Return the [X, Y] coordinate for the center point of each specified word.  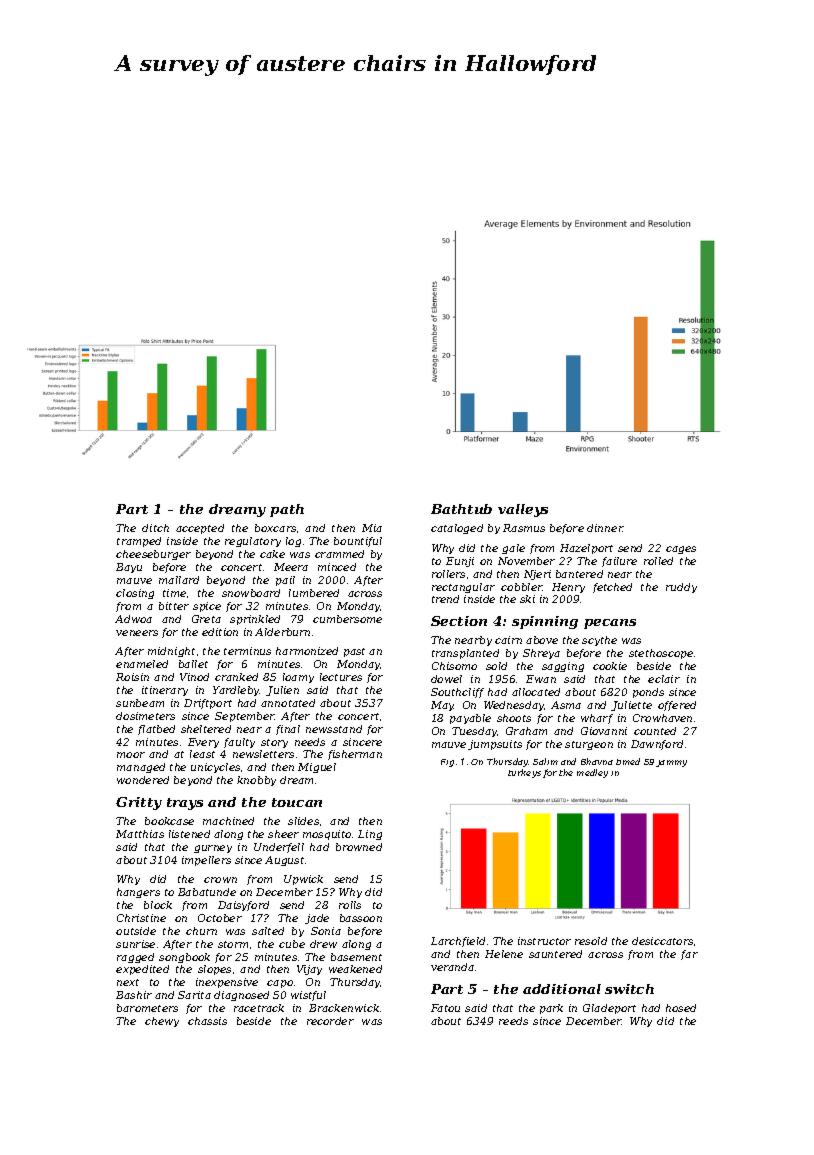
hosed [681, 1008]
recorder [330, 1021]
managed [141, 768]
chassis [207, 1021]
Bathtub [461, 509]
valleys [523, 510]
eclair [664, 679]
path [287, 510]
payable [470, 719]
